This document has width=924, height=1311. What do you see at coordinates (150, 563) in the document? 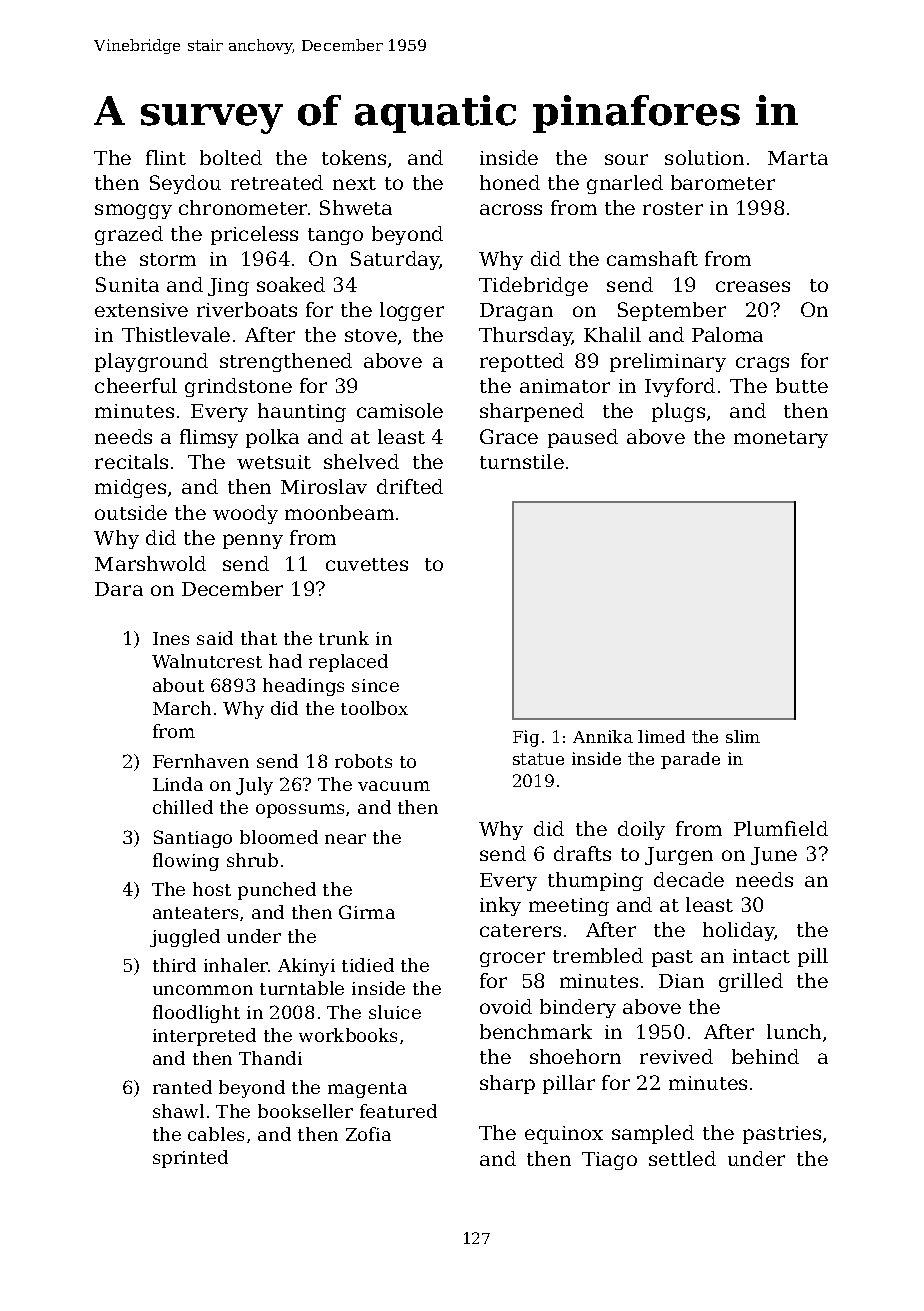
I see `Marshwold` at bounding box center [150, 563].
